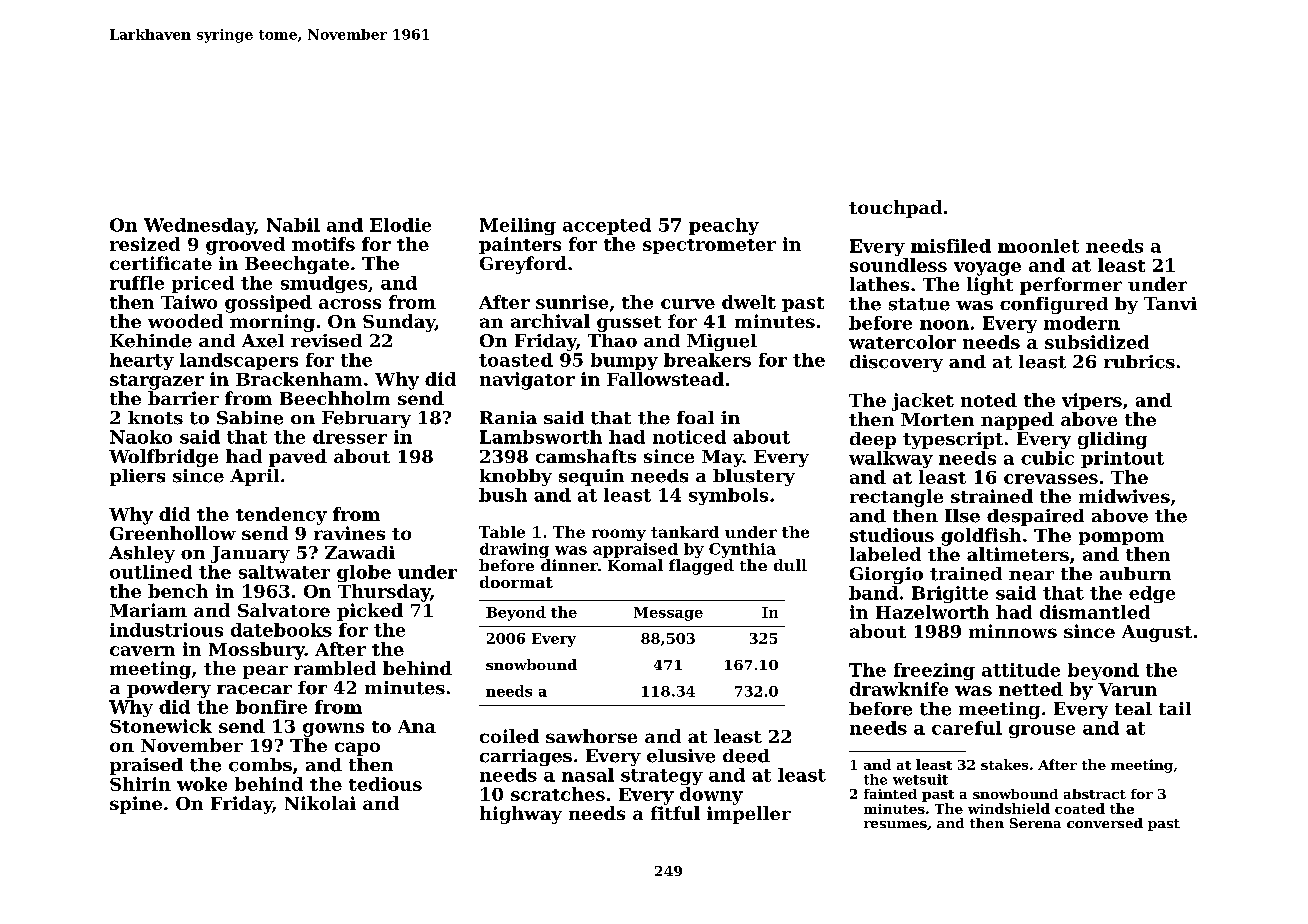 This screenshot has width=1308, height=924. What do you see at coordinates (185, 321) in the screenshot?
I see `wooded` at bounding box center [185, 321].
